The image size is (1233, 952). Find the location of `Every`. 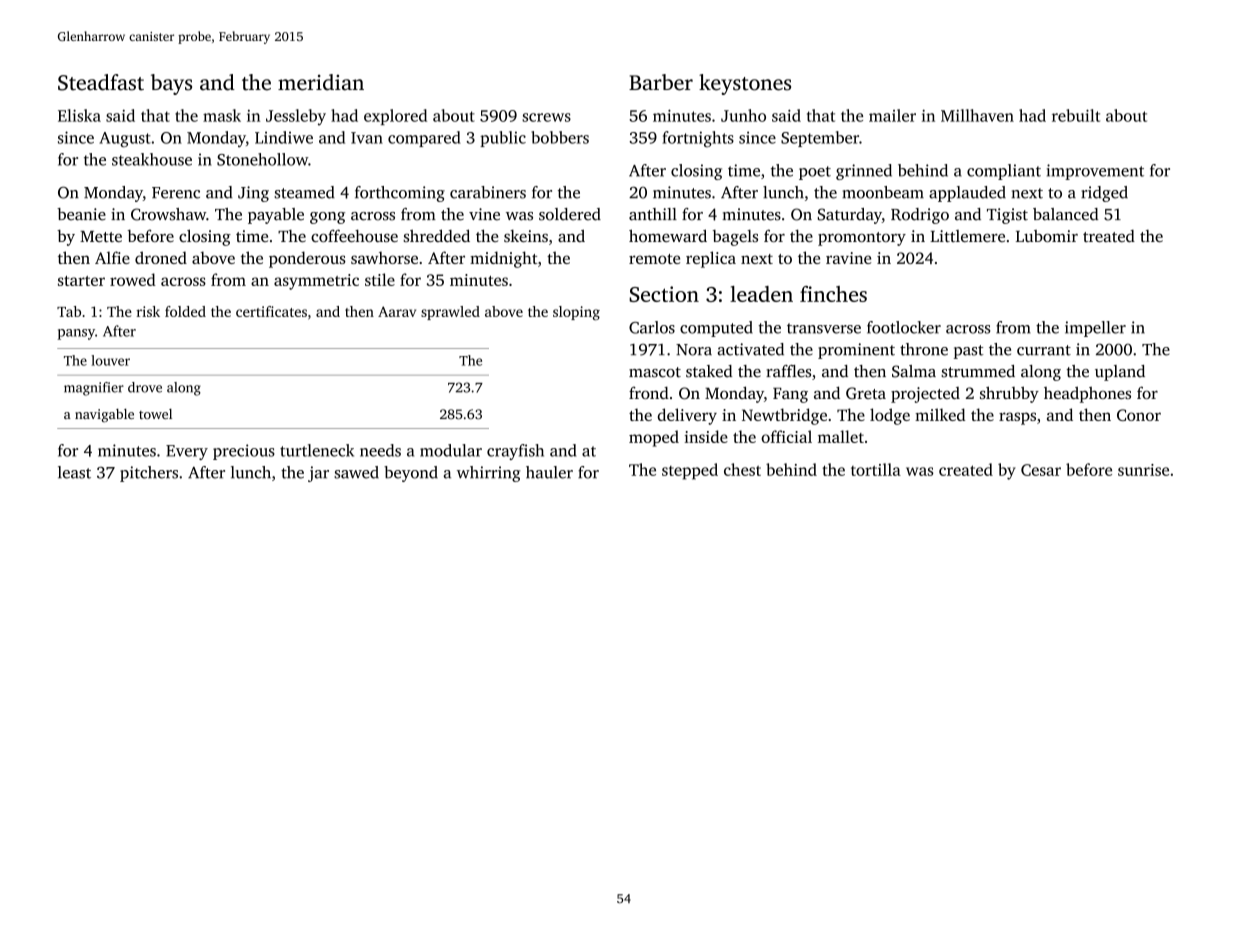

Every is located at coordinates (187, 452).
